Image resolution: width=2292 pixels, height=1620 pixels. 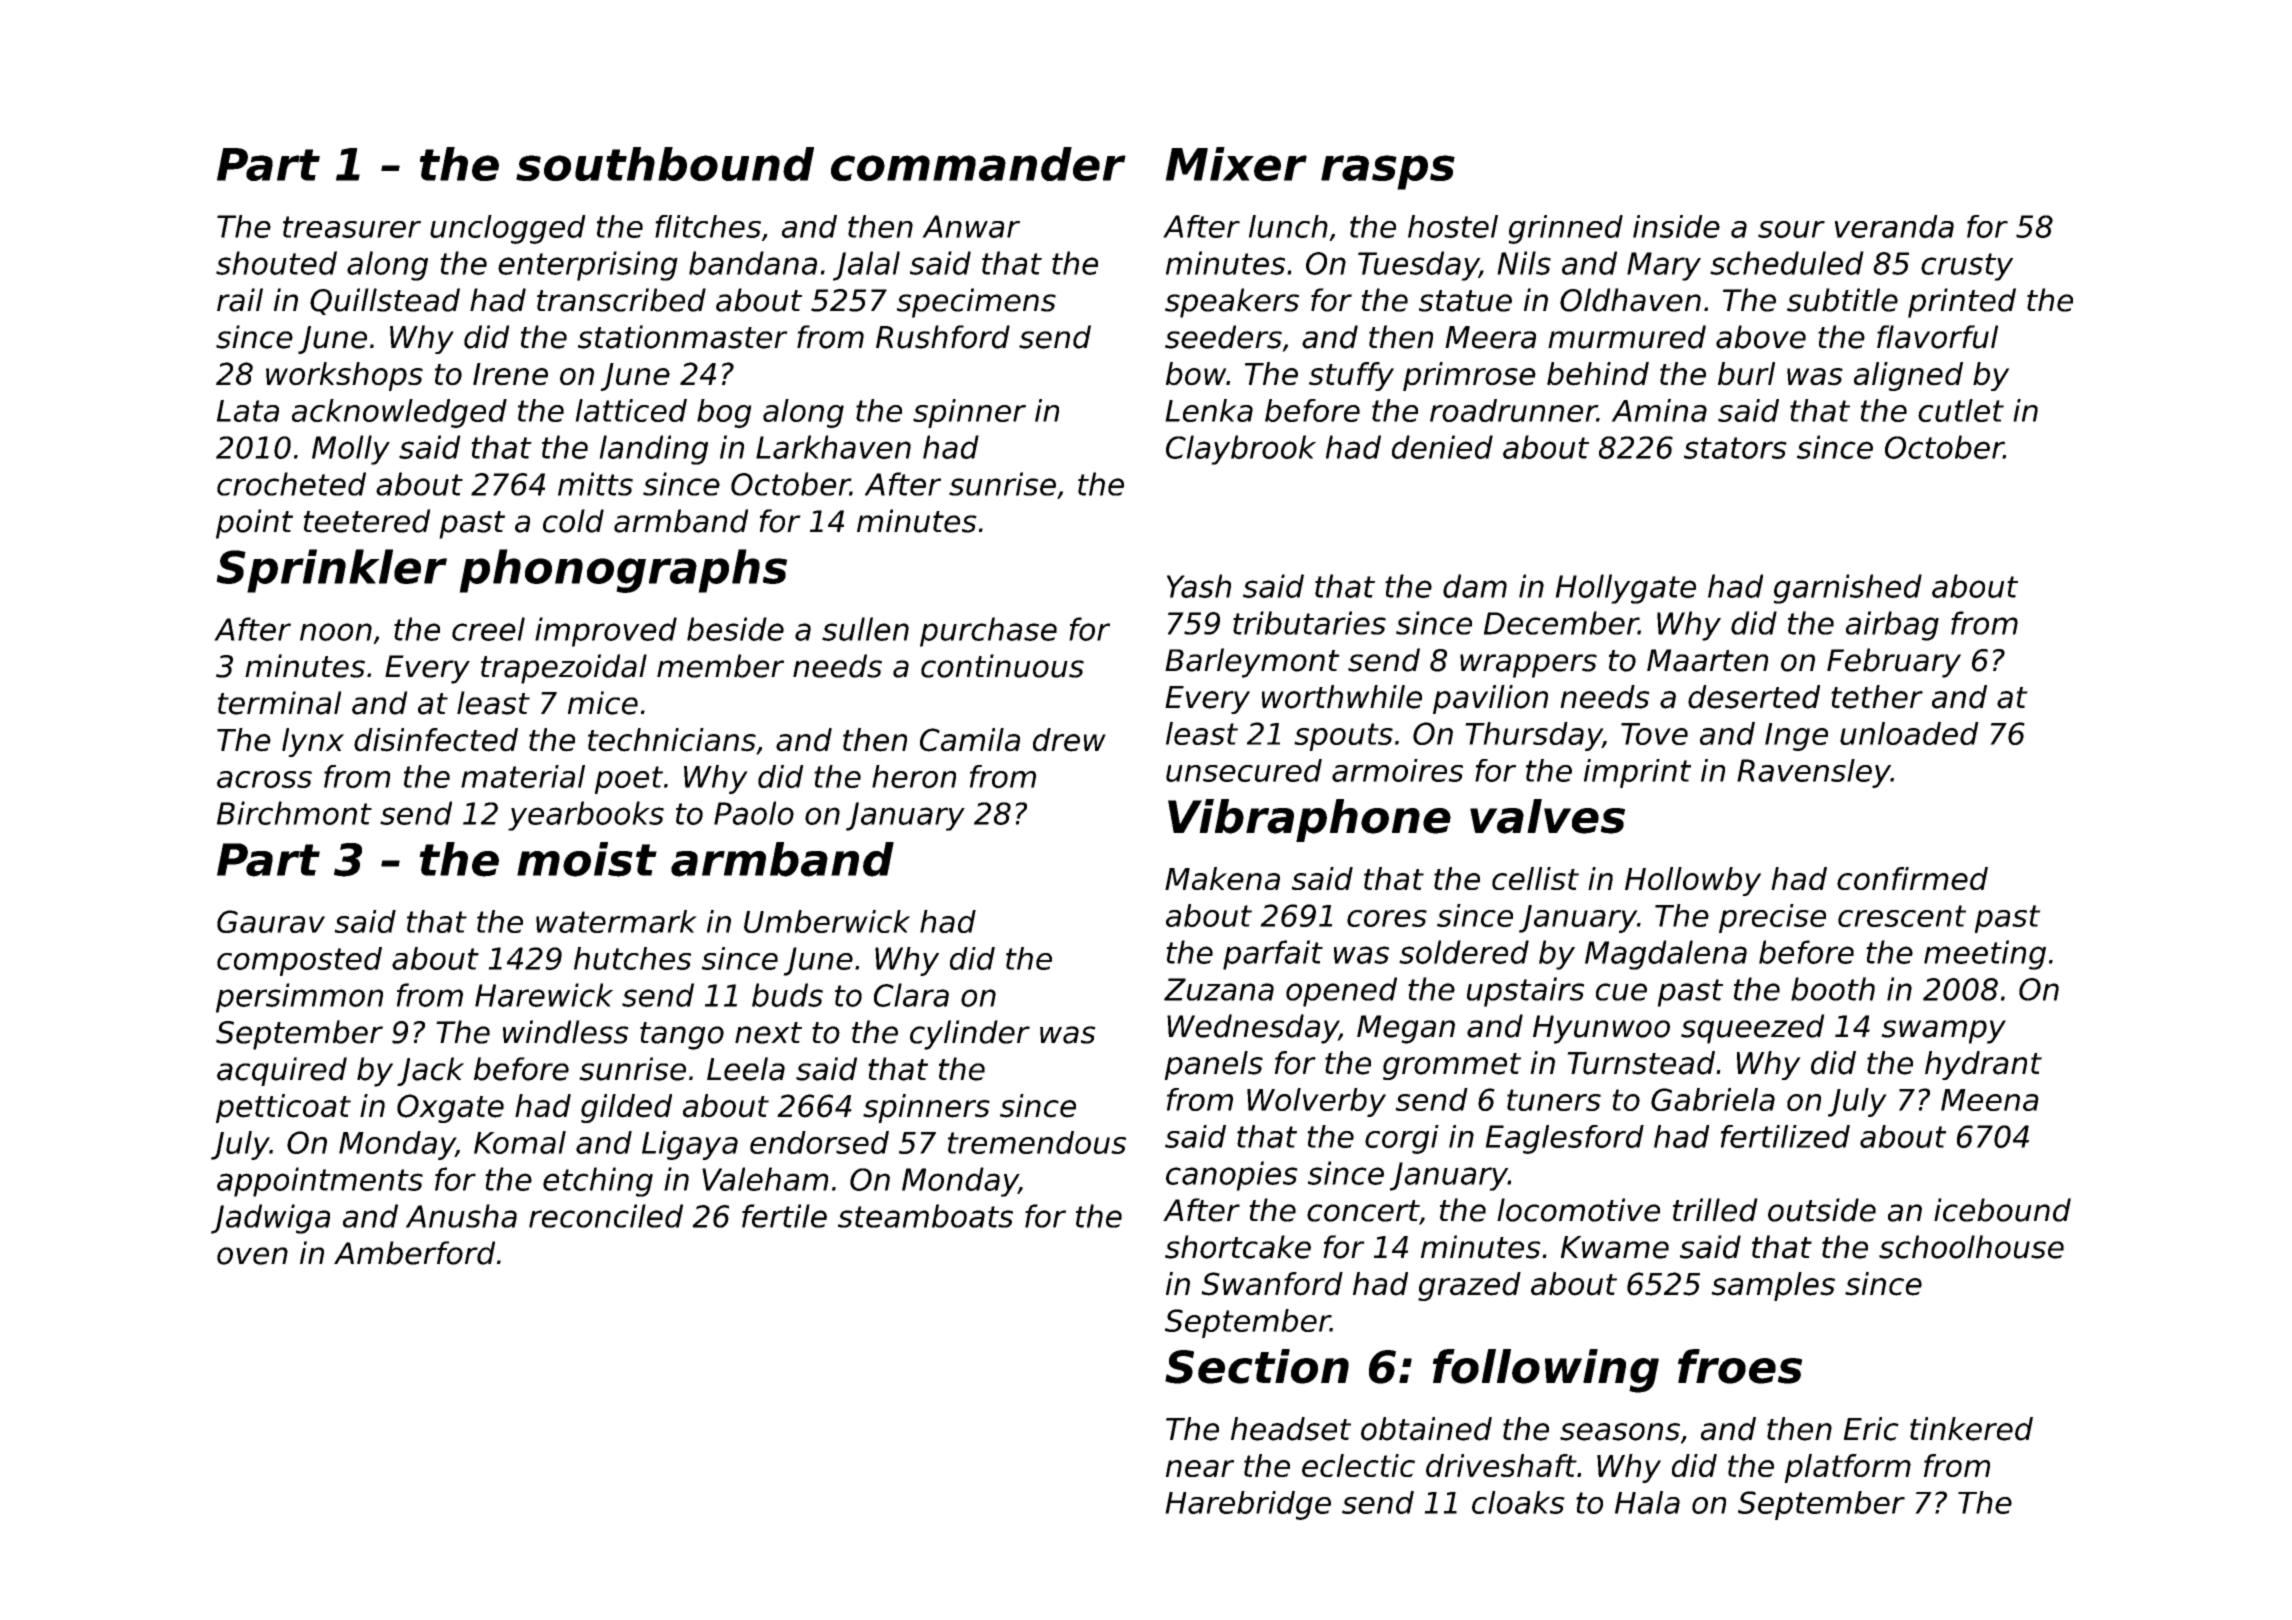 I want to click on veranda, so click(x=1894, y=226).
